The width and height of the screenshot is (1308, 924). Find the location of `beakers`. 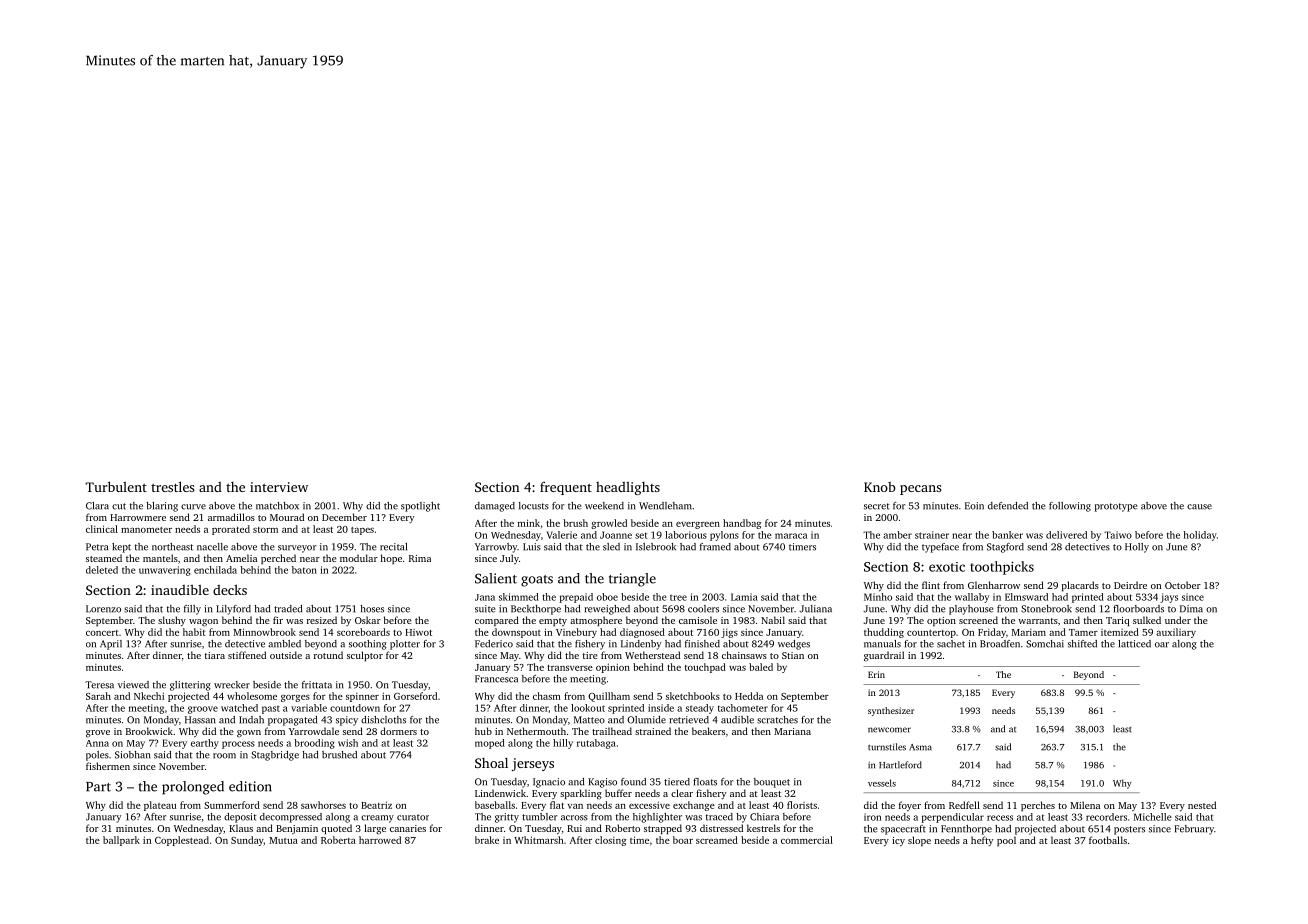

beakers is located at coordinates (708, 731).
